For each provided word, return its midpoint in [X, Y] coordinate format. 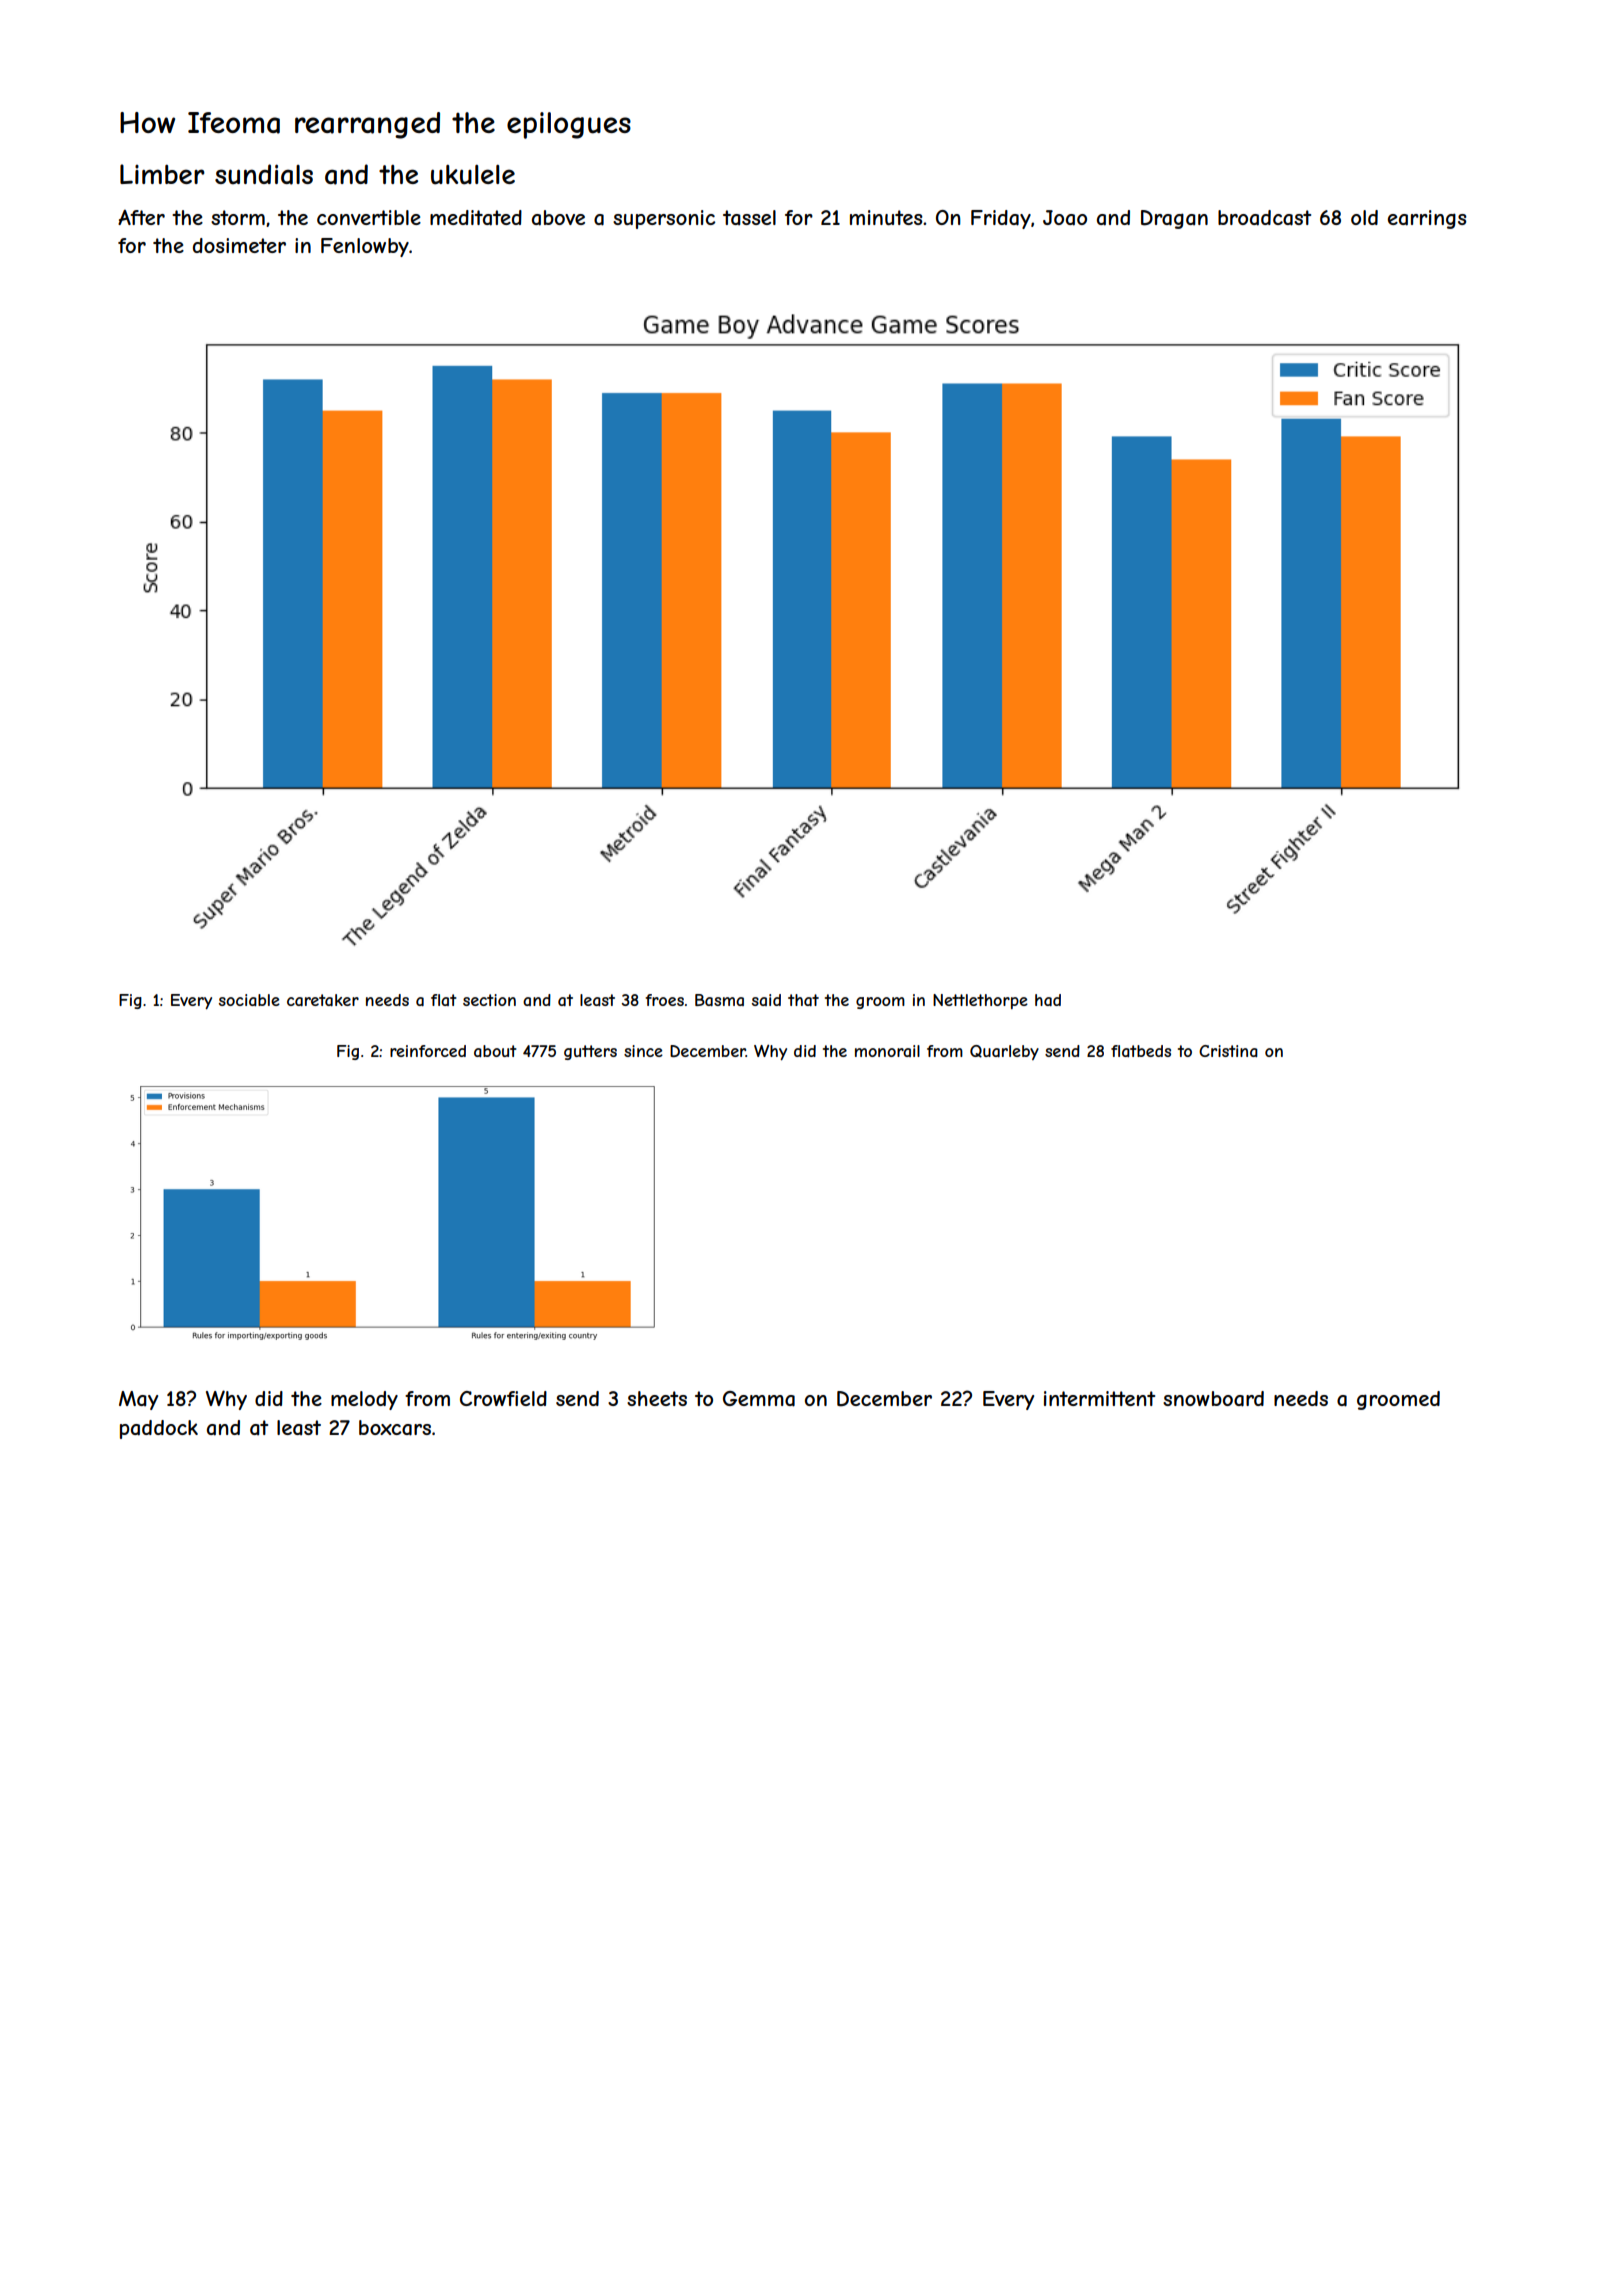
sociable [249, 1000]
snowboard [1213, 1399]
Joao [1065, 218]
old [1364, 217]
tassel [749, 217]
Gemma [759, 1399]
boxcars [395, 1428]
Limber [162, 174]
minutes [886, 217]
